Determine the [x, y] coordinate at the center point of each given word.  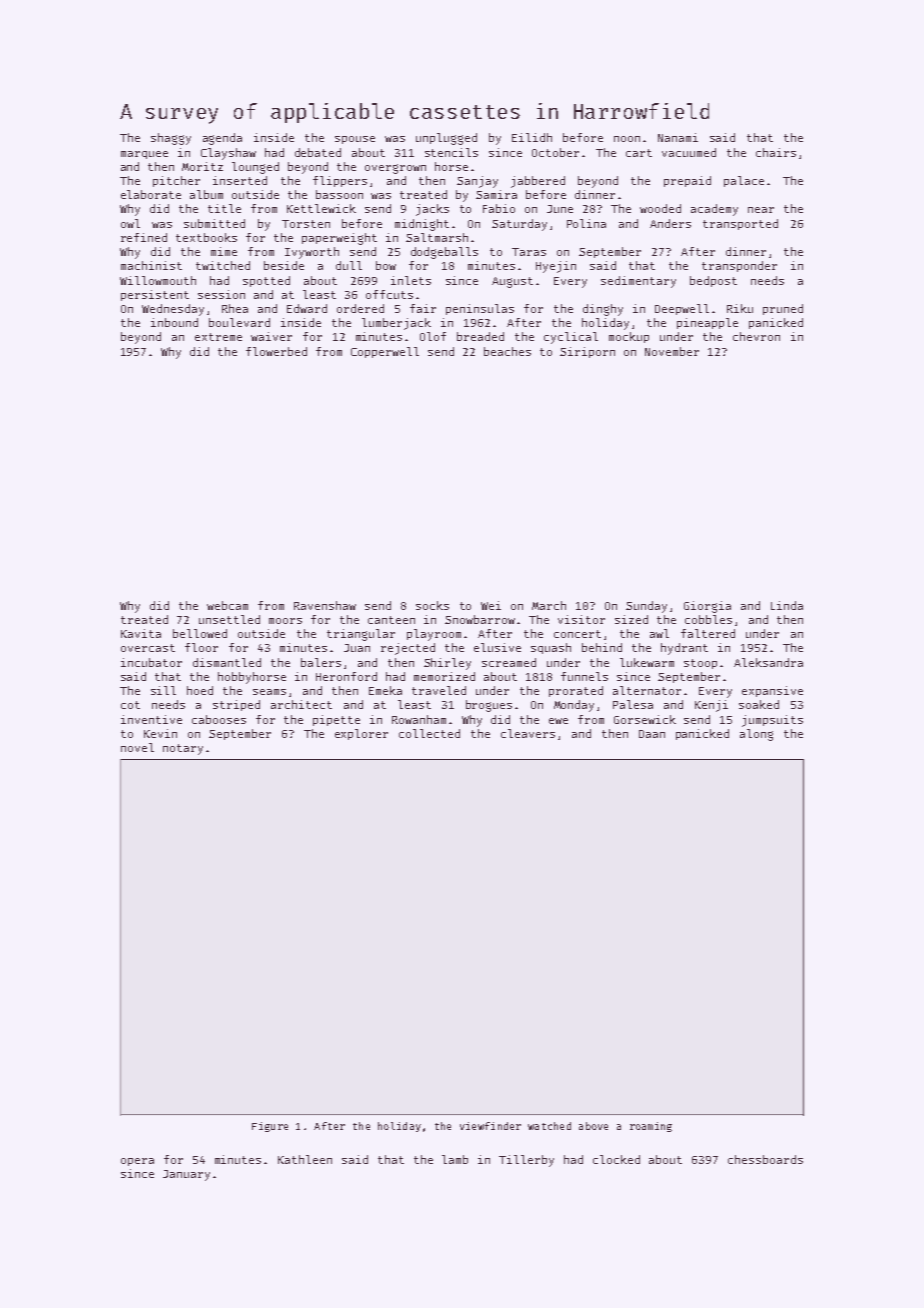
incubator [151, 662]
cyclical [571, 338]
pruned [783, 309]
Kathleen [305, 1159]
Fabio [499, 208]
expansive [772, 691]
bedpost [713, 281]
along [756, 735]
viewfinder [490, 1126]
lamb [455, 1159]
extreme [218, 337]
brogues [489, 706]
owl [130, 223]
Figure [270, 1127]
